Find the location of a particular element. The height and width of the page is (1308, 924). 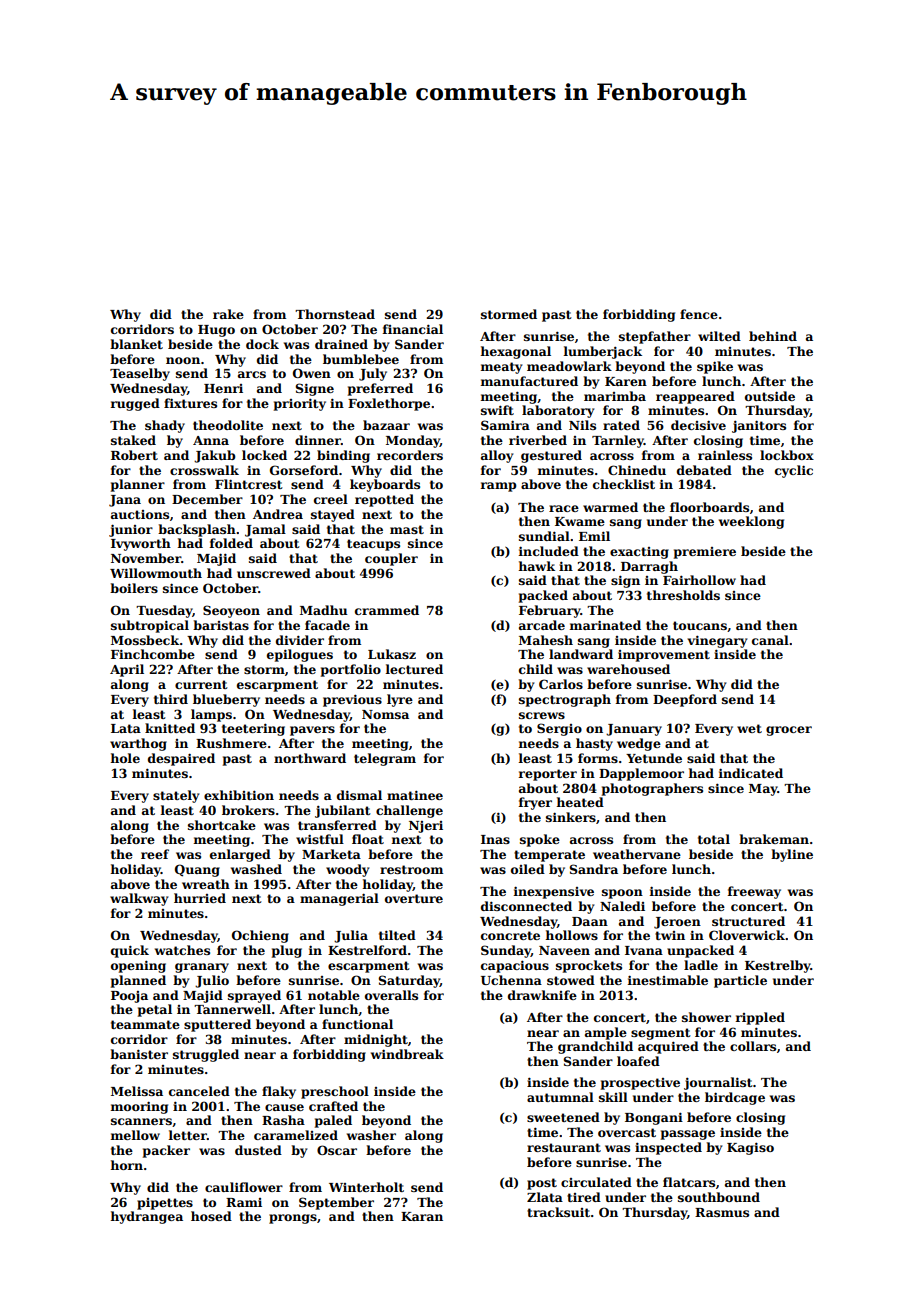

baristas is located at coordinates (221, 625).
